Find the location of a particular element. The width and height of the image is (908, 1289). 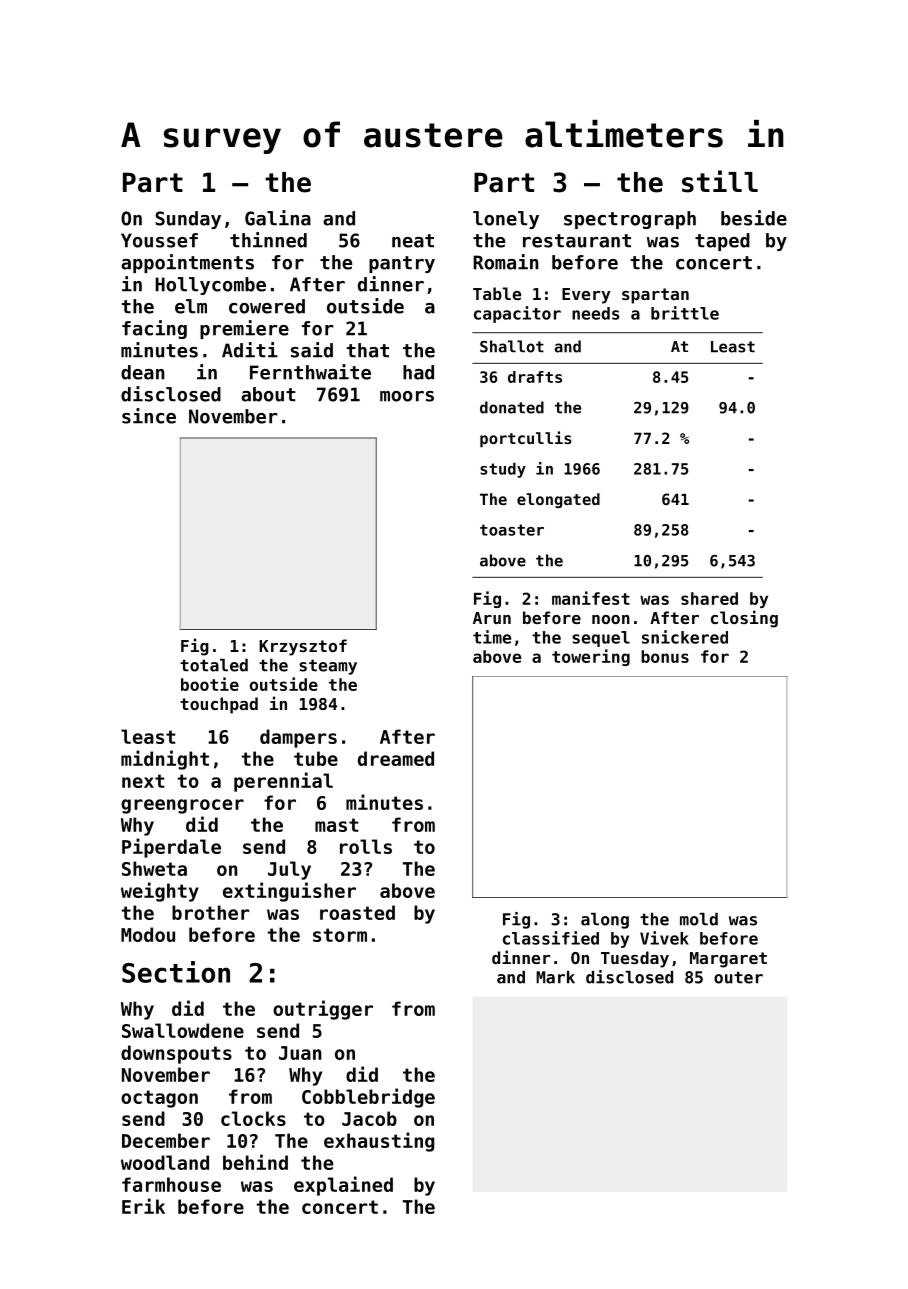

farmhouse is located at coordinates (171, 1184).
